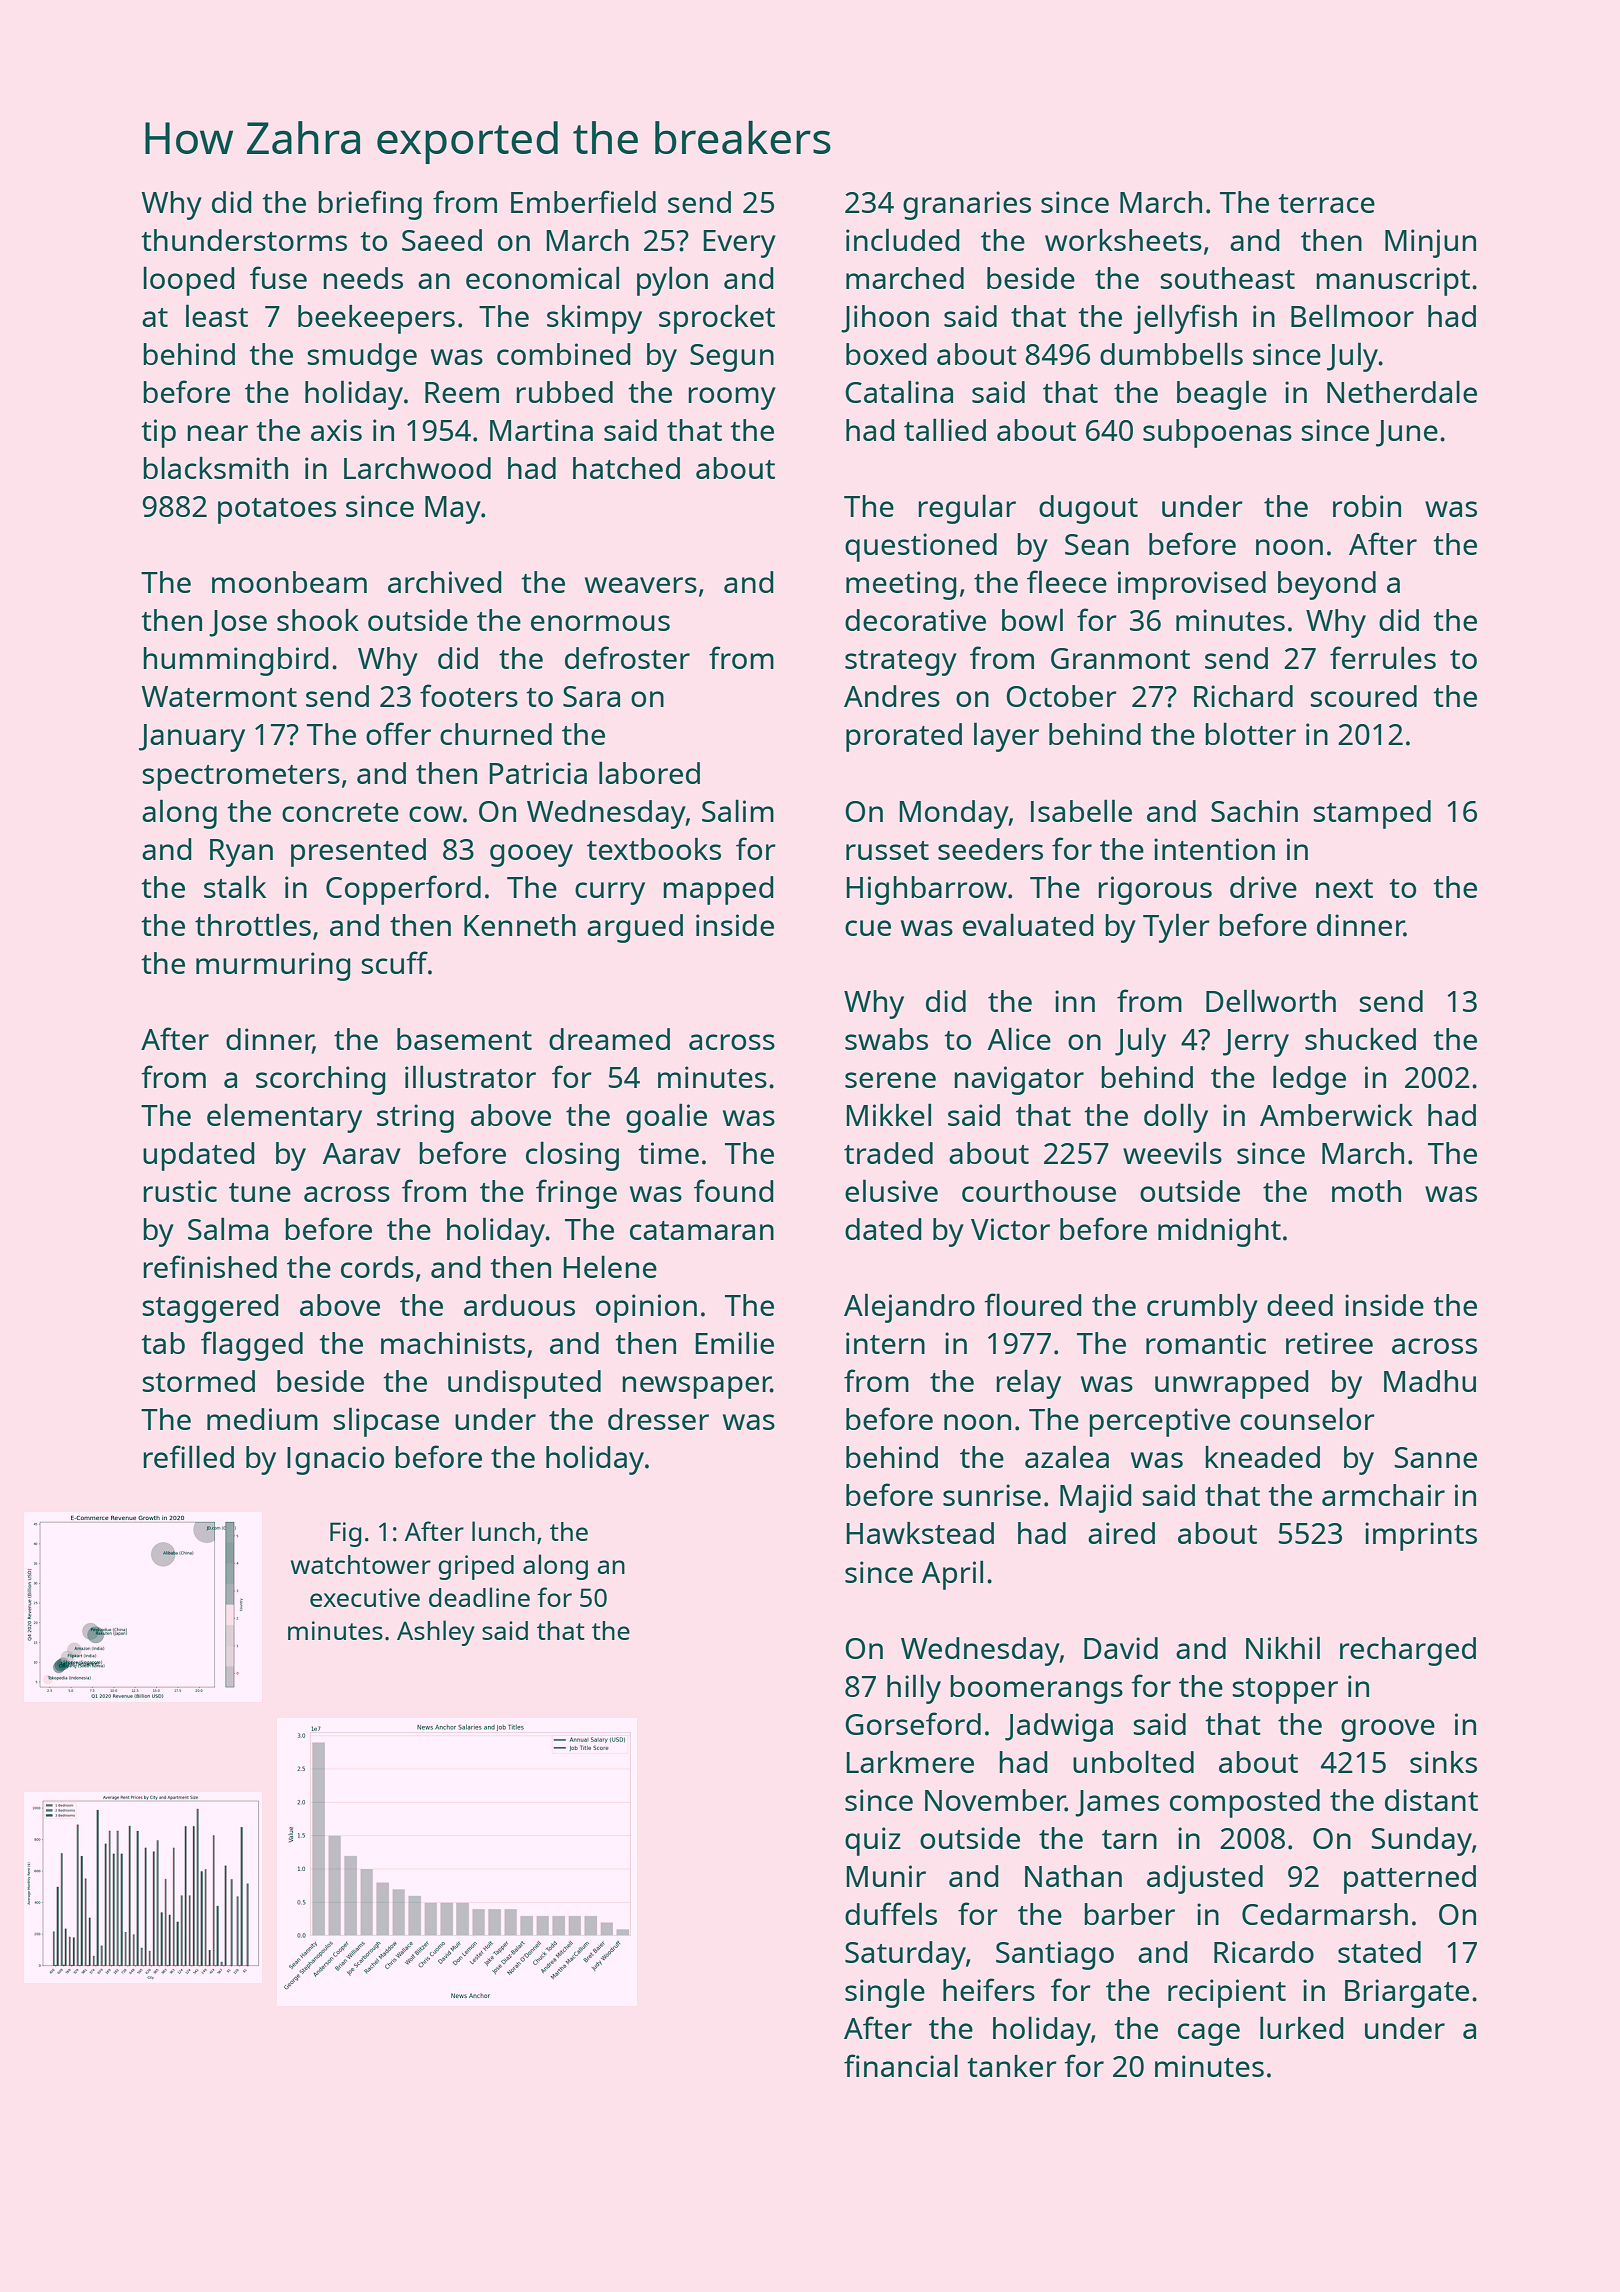 The width and height of the screenshot is (1620, 2292). I want to click on intern, so click(885, 1343).
